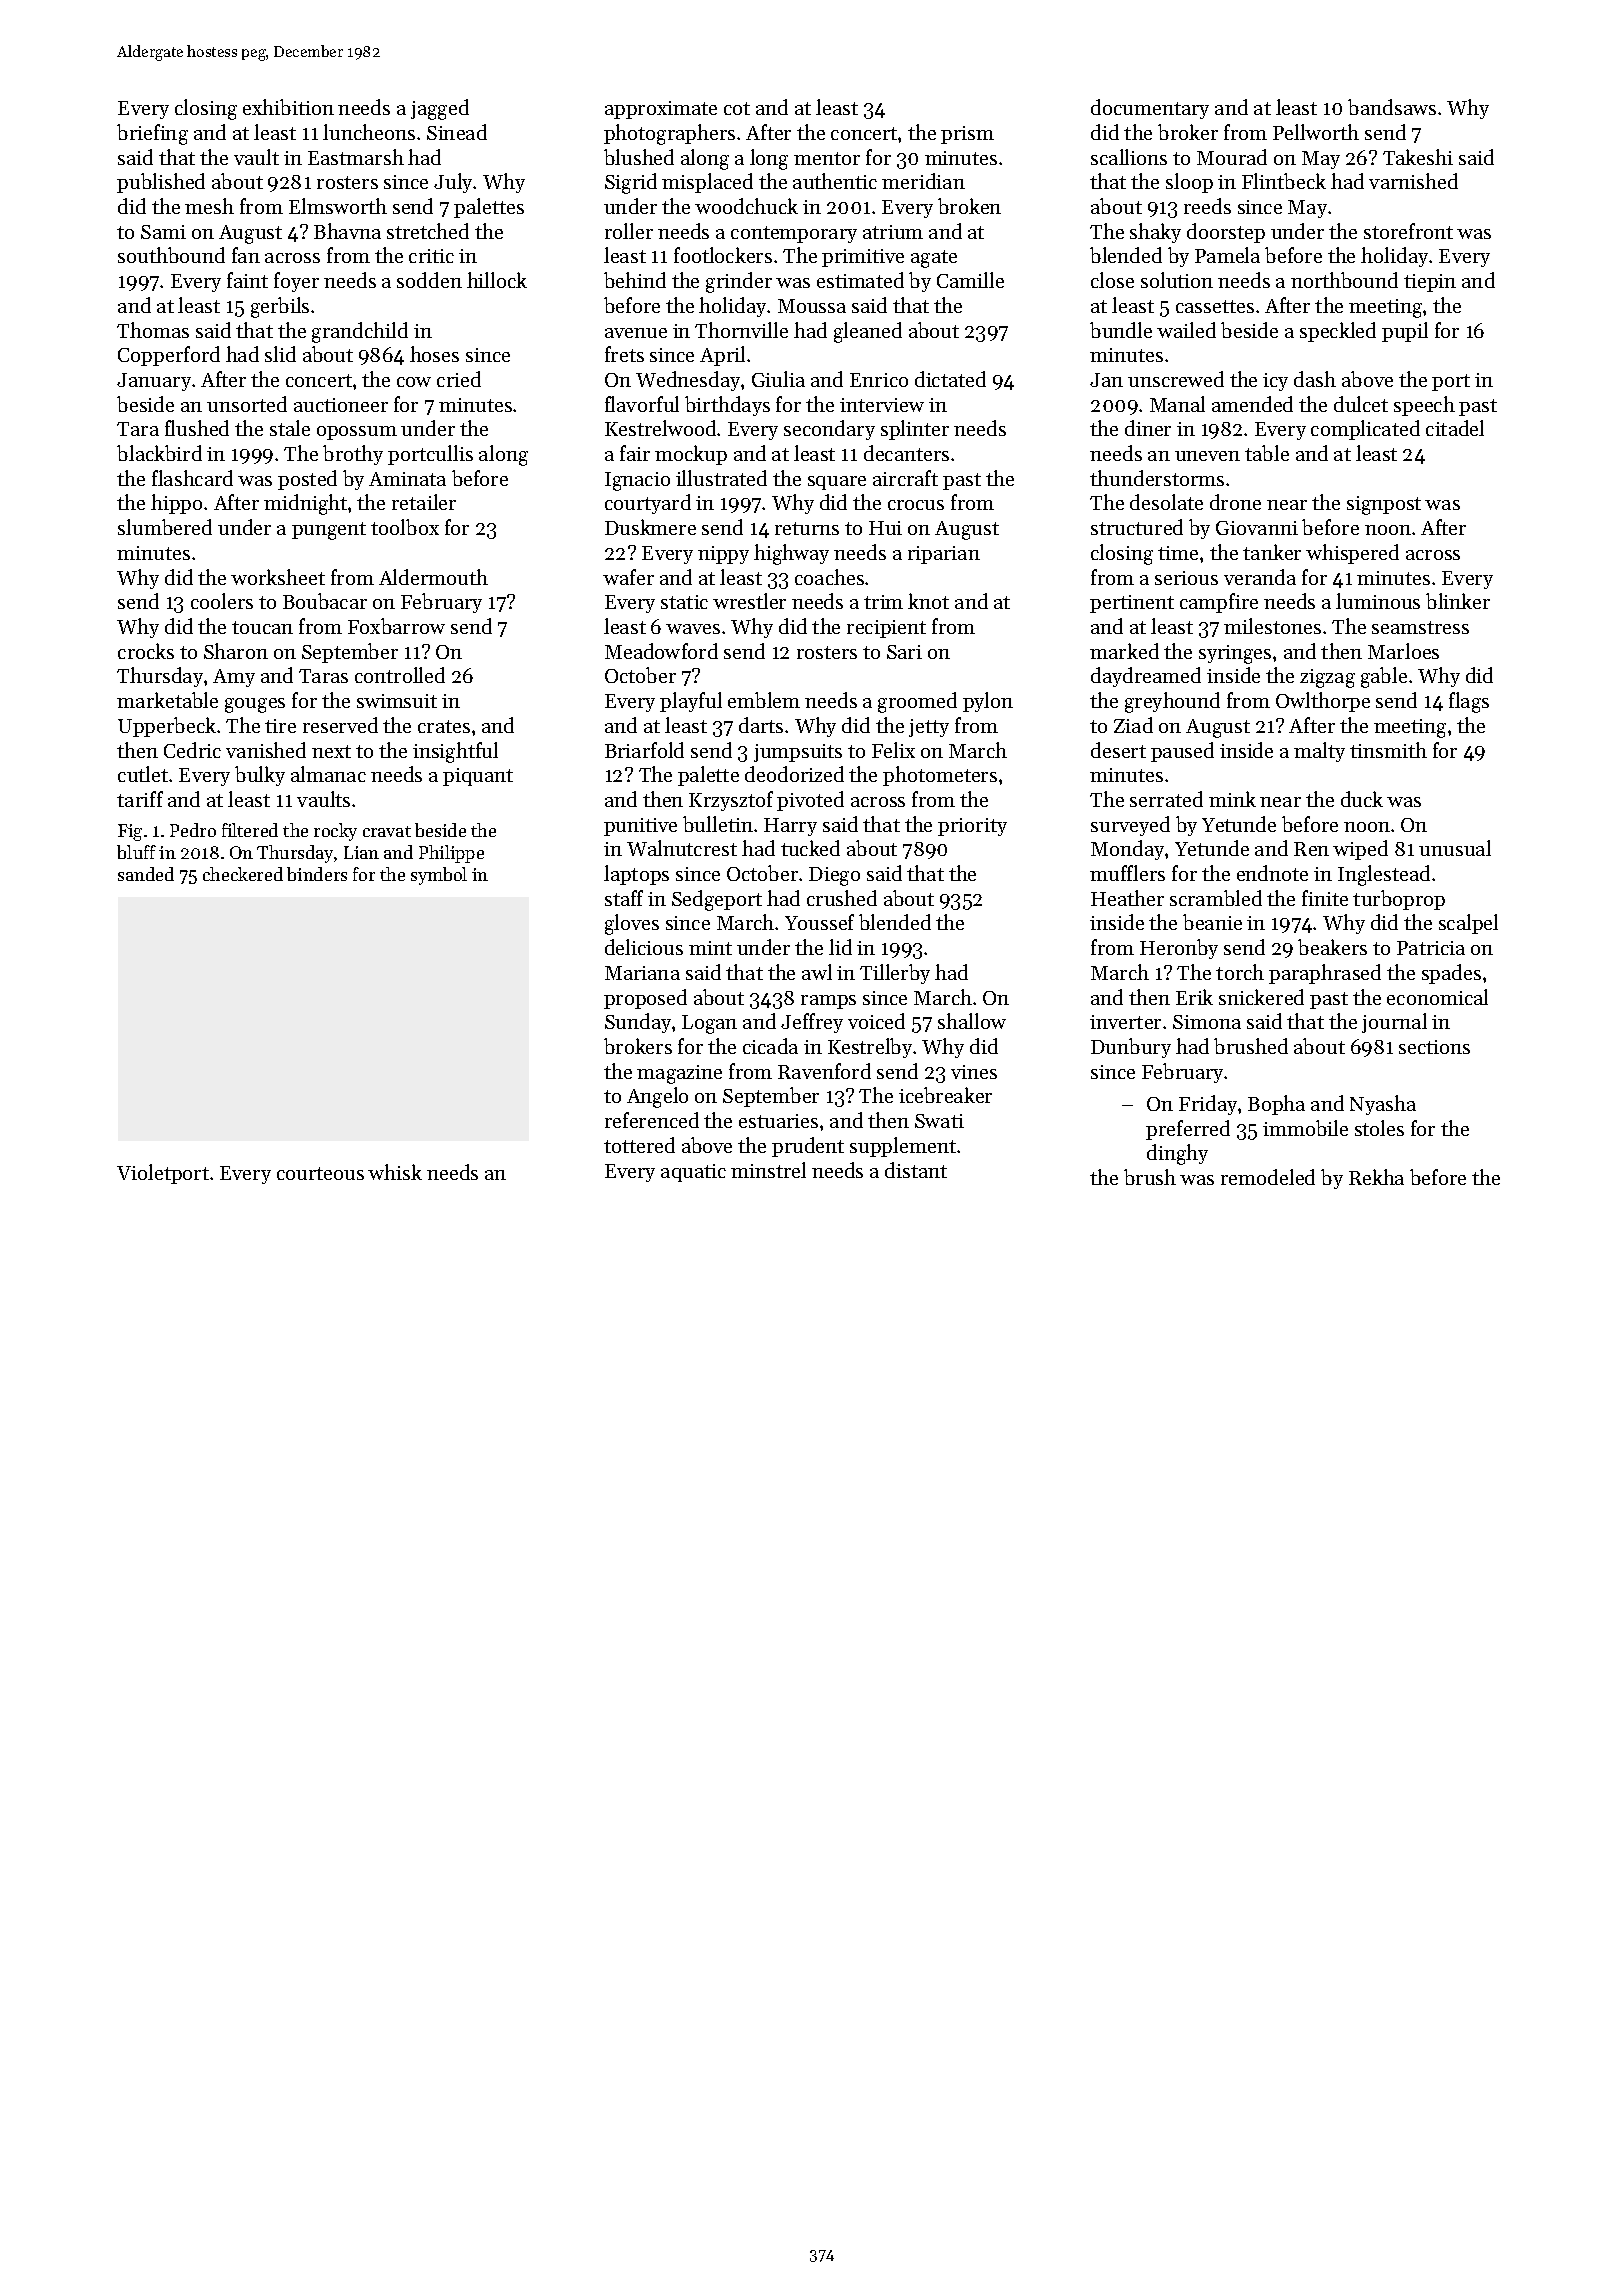 Image resolution: width=1620 pixels, height=2292 pixels. What do you see at coordinates (1392, 107) in the screenshot?
I see `bandsaws` at bounding box center [1392, 107].
